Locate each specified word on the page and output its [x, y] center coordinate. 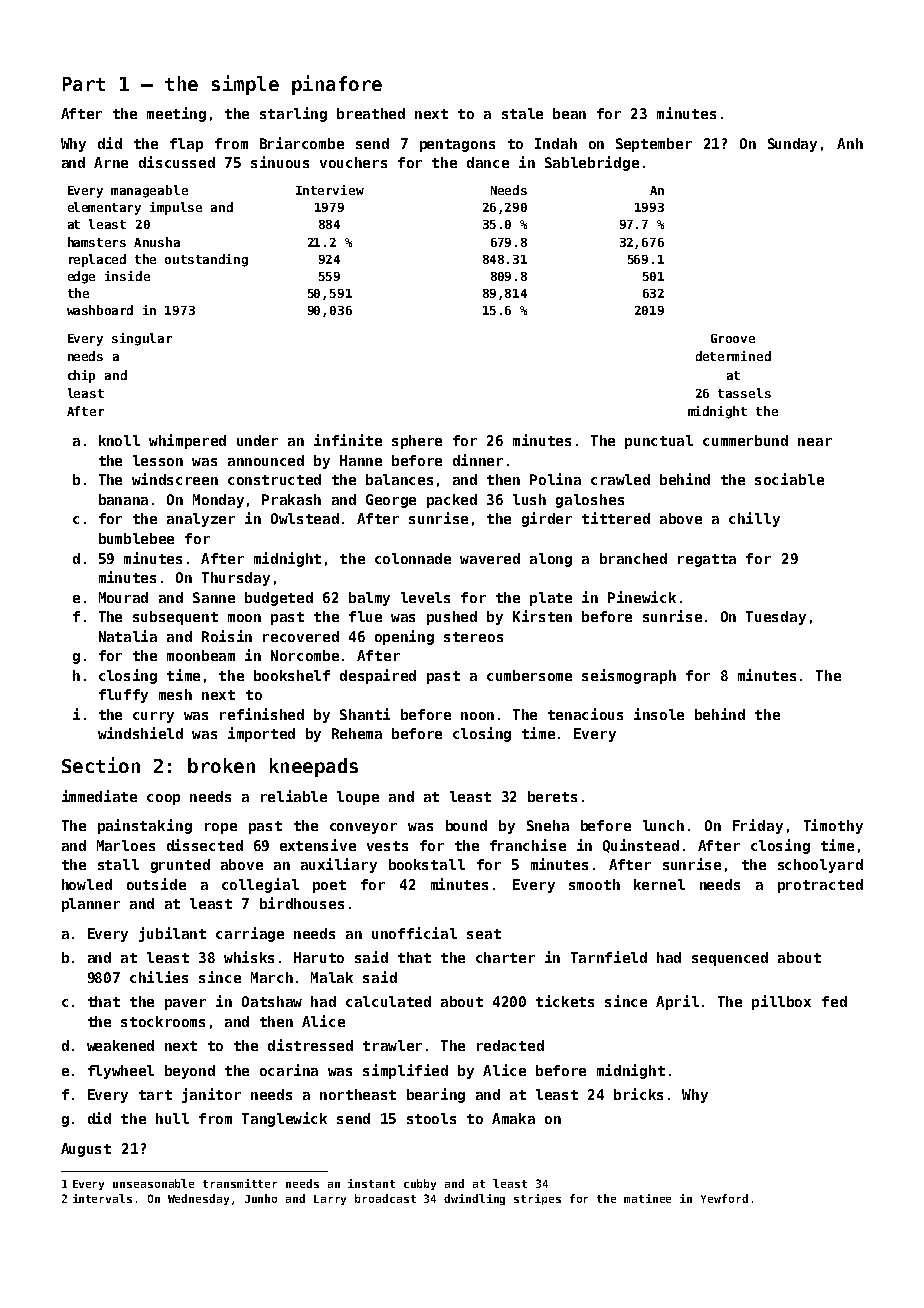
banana [123, 499]
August [86, 1150]
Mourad [123, 597]
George [391, 501]
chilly [754, 519]
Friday [758, 826]
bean [569, 113]
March [272, 977]
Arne [111, 162]
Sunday [792, 145]
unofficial [414, 933]
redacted [510, 1045]
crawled [620, 479]
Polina [555, 479]
